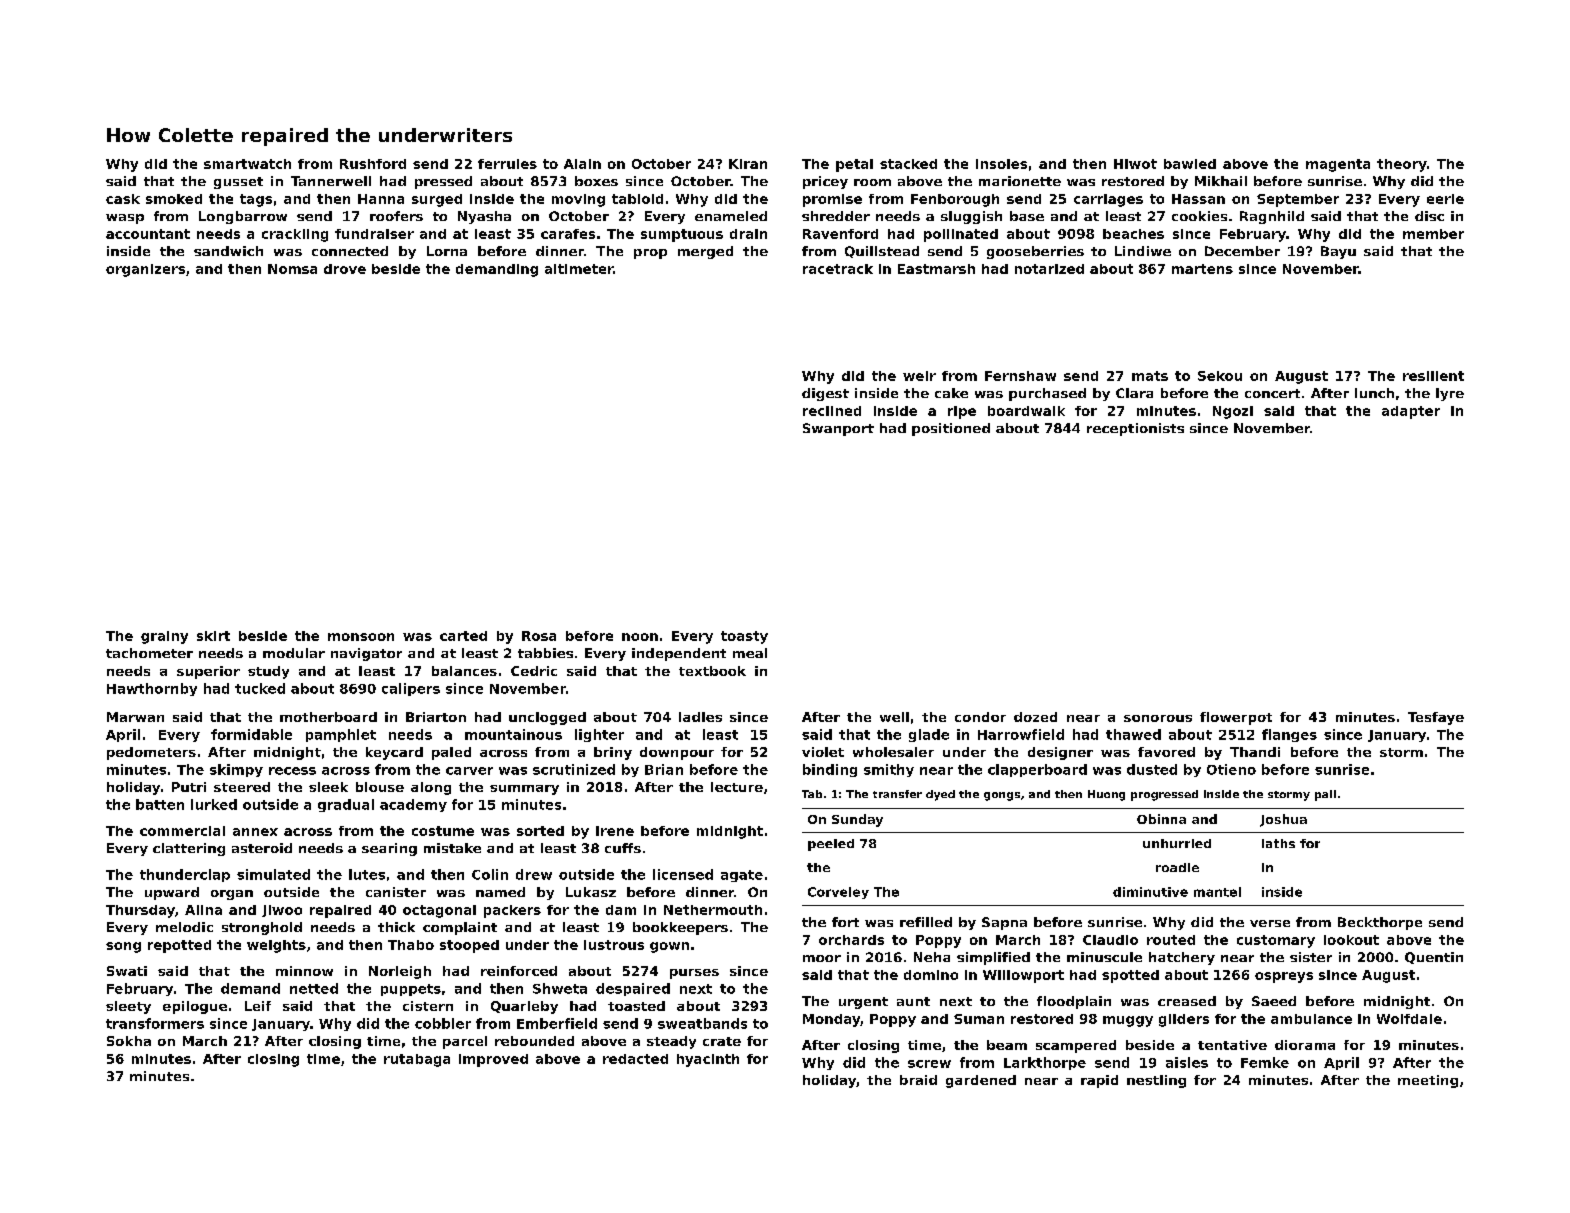  Describe the element at coordinates (417, 1060) in the screenshot. I see `rutabaga` at that location.
